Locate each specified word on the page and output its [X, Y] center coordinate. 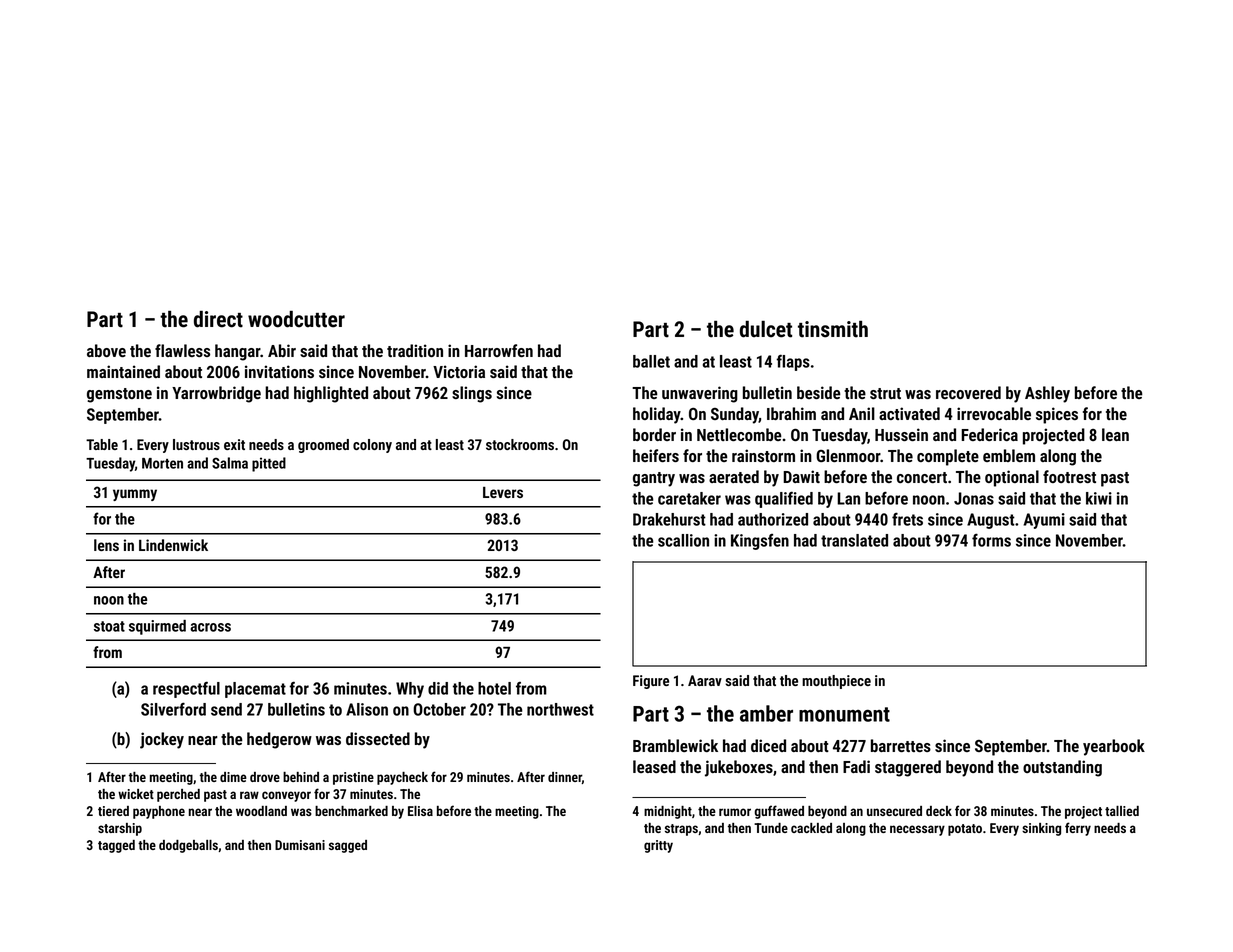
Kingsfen [760, 542]
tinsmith [833, 329]
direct [218, 319]
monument [844, 714]
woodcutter [296, 319]
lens [106, 545]
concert [922, 477]
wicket [136, 794]
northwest [560, 709]
